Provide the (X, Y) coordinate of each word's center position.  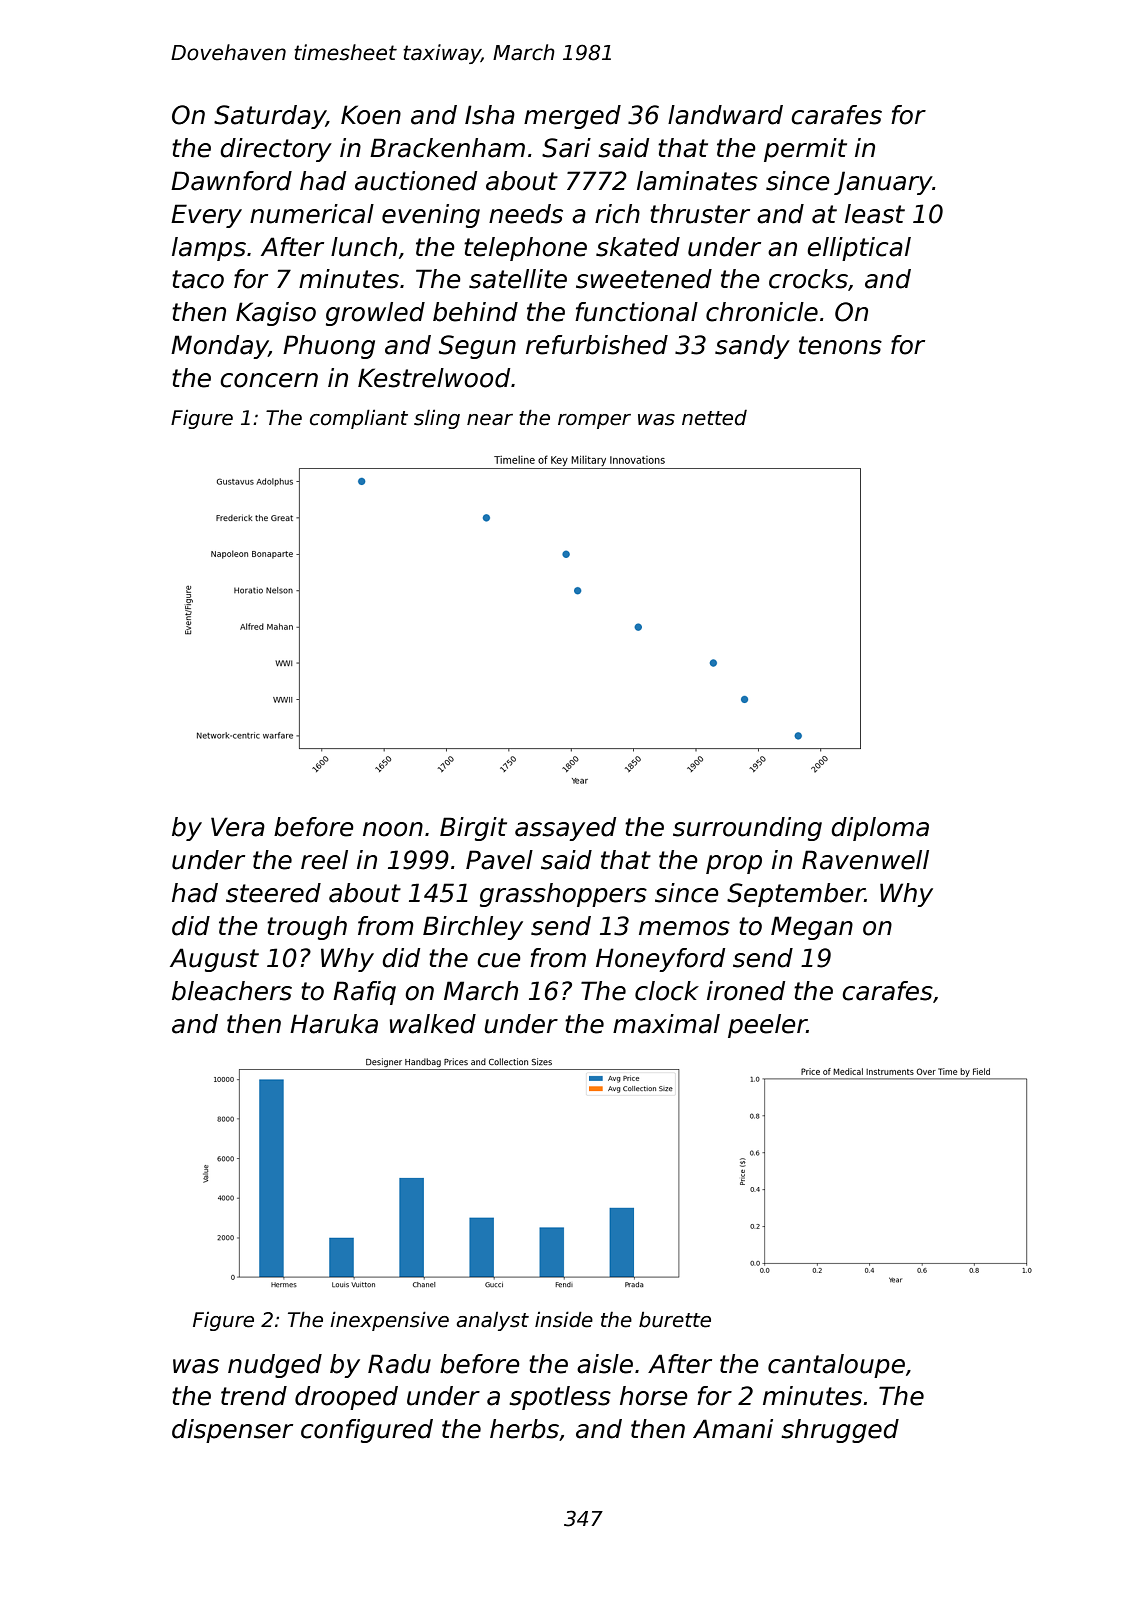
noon (393, 829)
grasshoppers (563, 895)
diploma (880, 829)
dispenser (232, 1431)
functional (636, 312)
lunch (364, 247)
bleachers (232, 991)
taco (198, 279)
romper (594, 421)
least (875, 214)
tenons (840, 345)
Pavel (499, 860)
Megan (812, 928)
